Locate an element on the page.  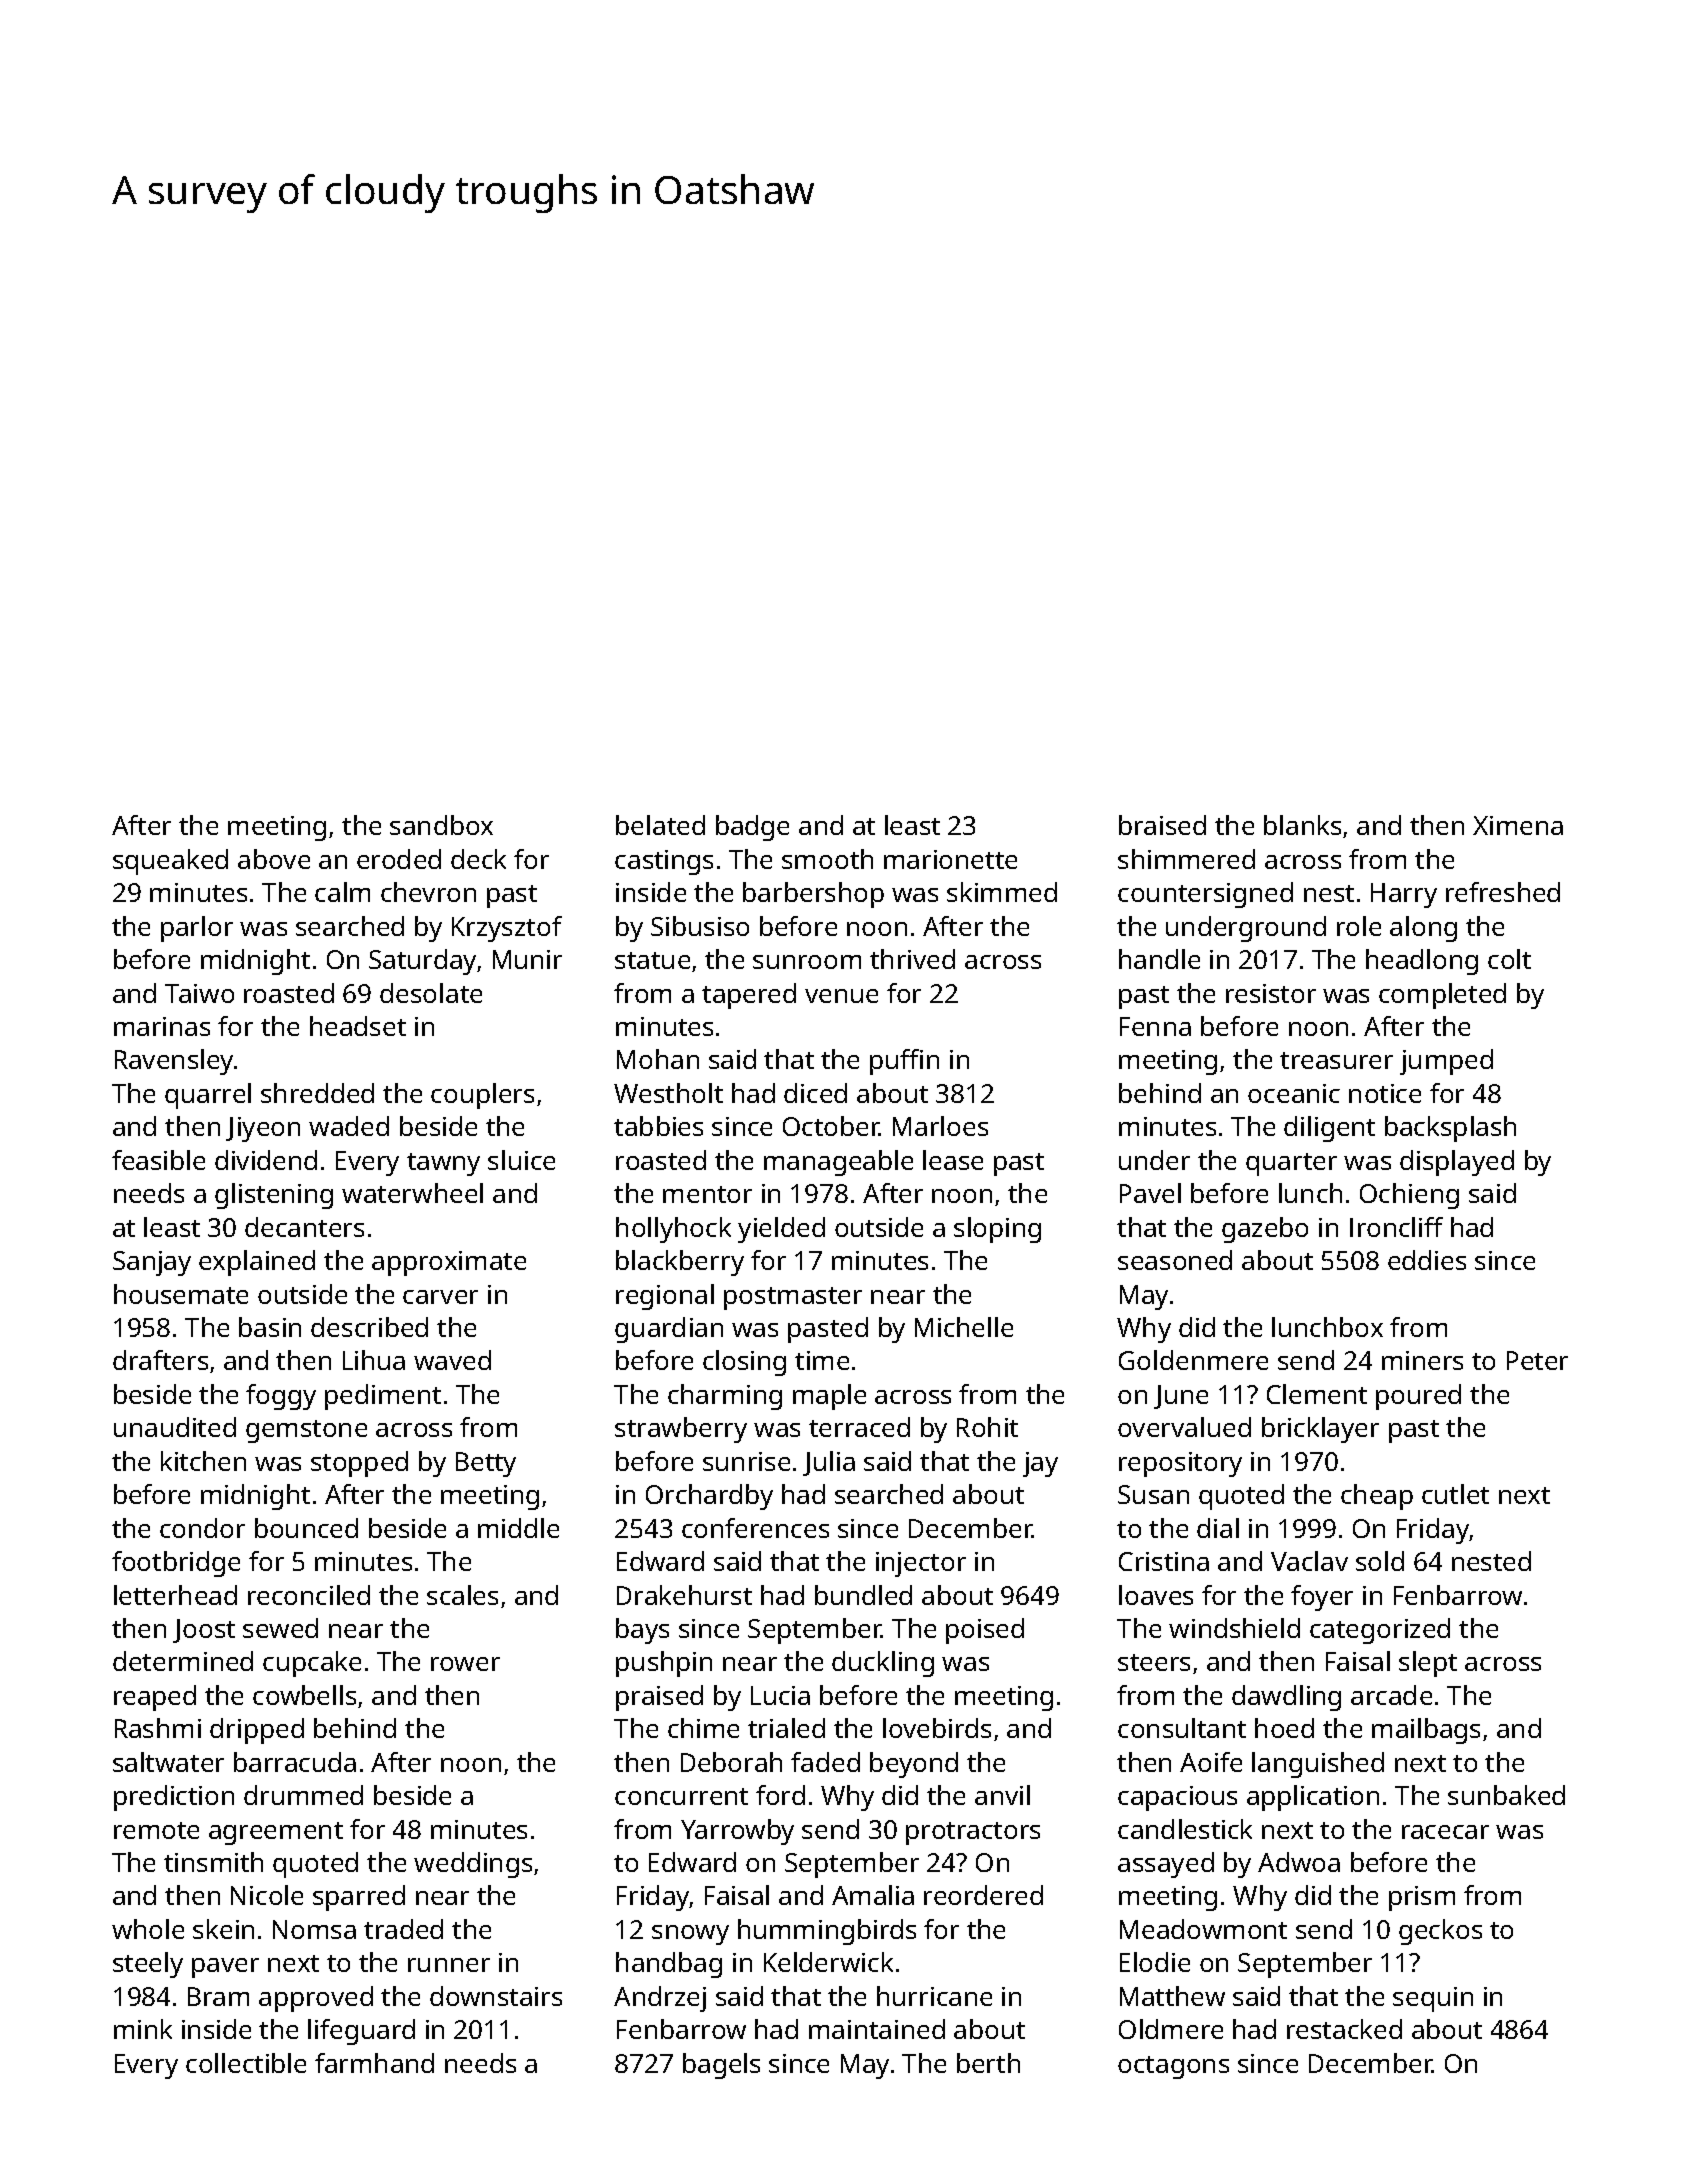
sewed is located at coordinates (280, 1628).
